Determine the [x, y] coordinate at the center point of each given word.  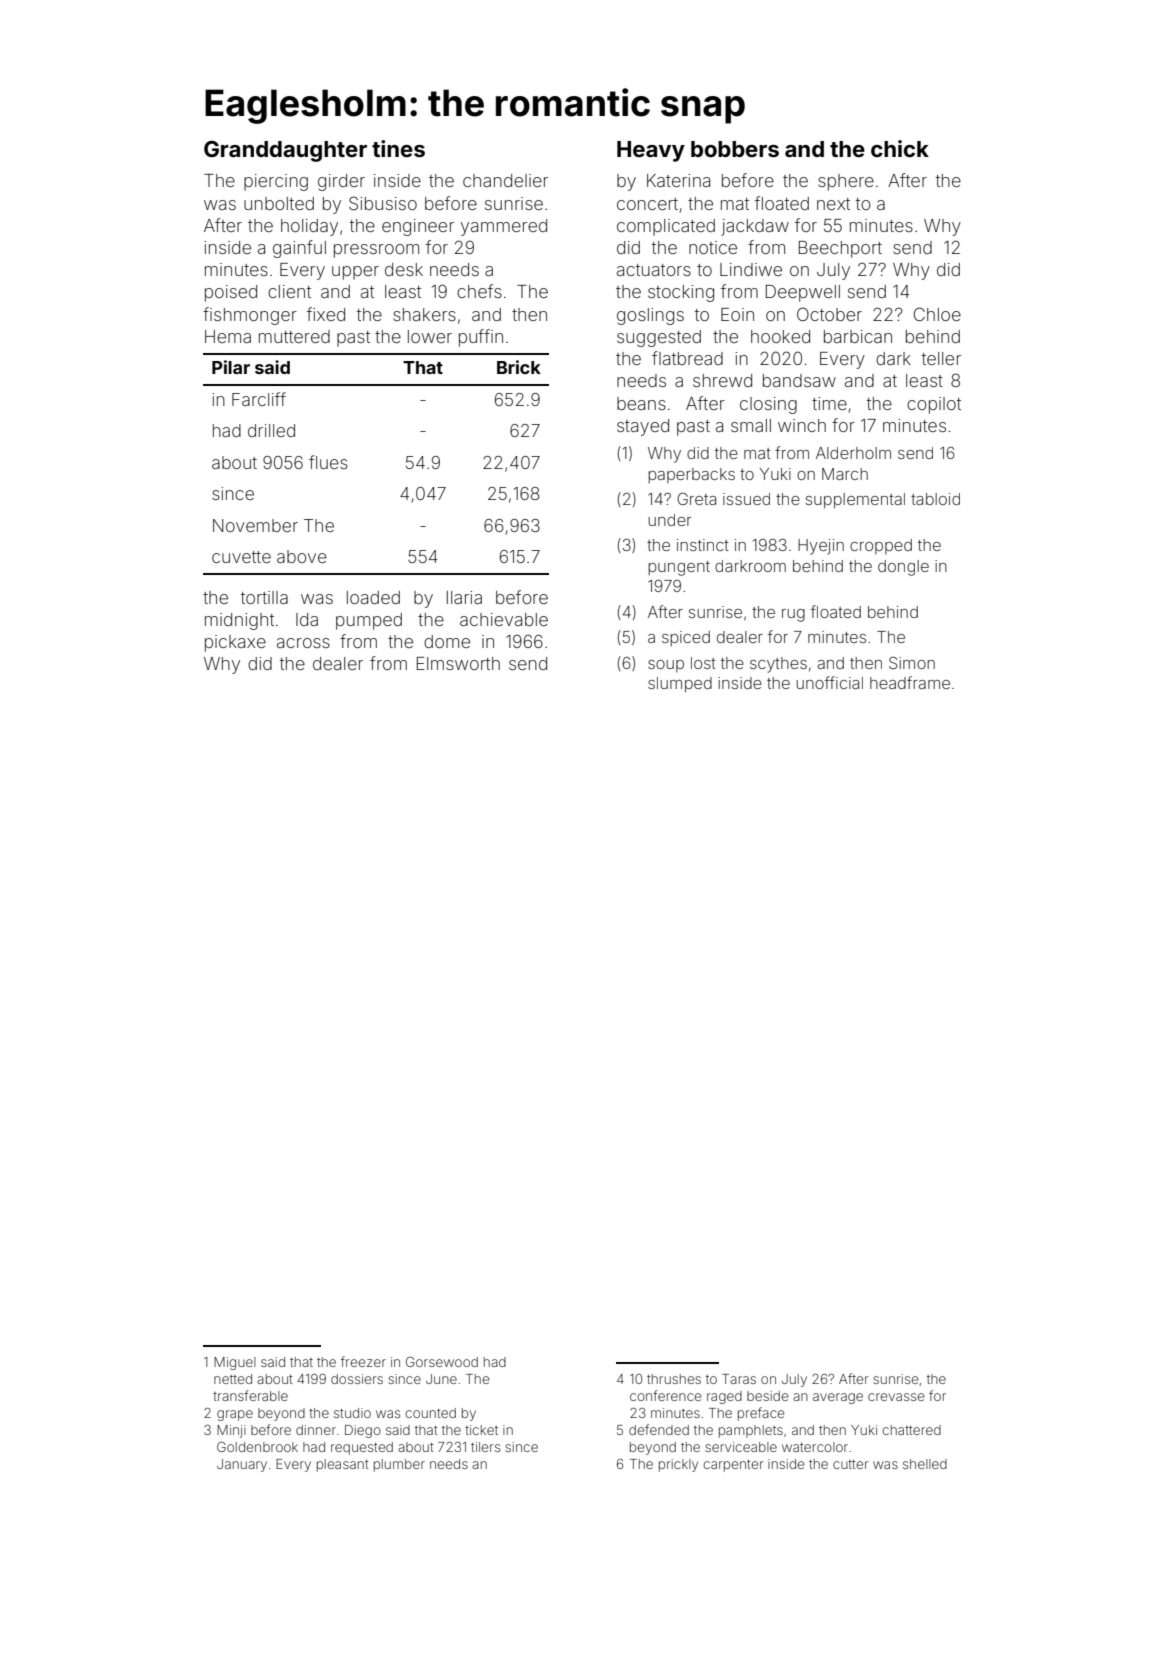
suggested [659, 338]
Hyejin [821, 547]
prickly [678, 1465]
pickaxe [235, 643]
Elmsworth [458, 663]
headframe [910, 682]
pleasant [342, 1465]
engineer [418, 227]
